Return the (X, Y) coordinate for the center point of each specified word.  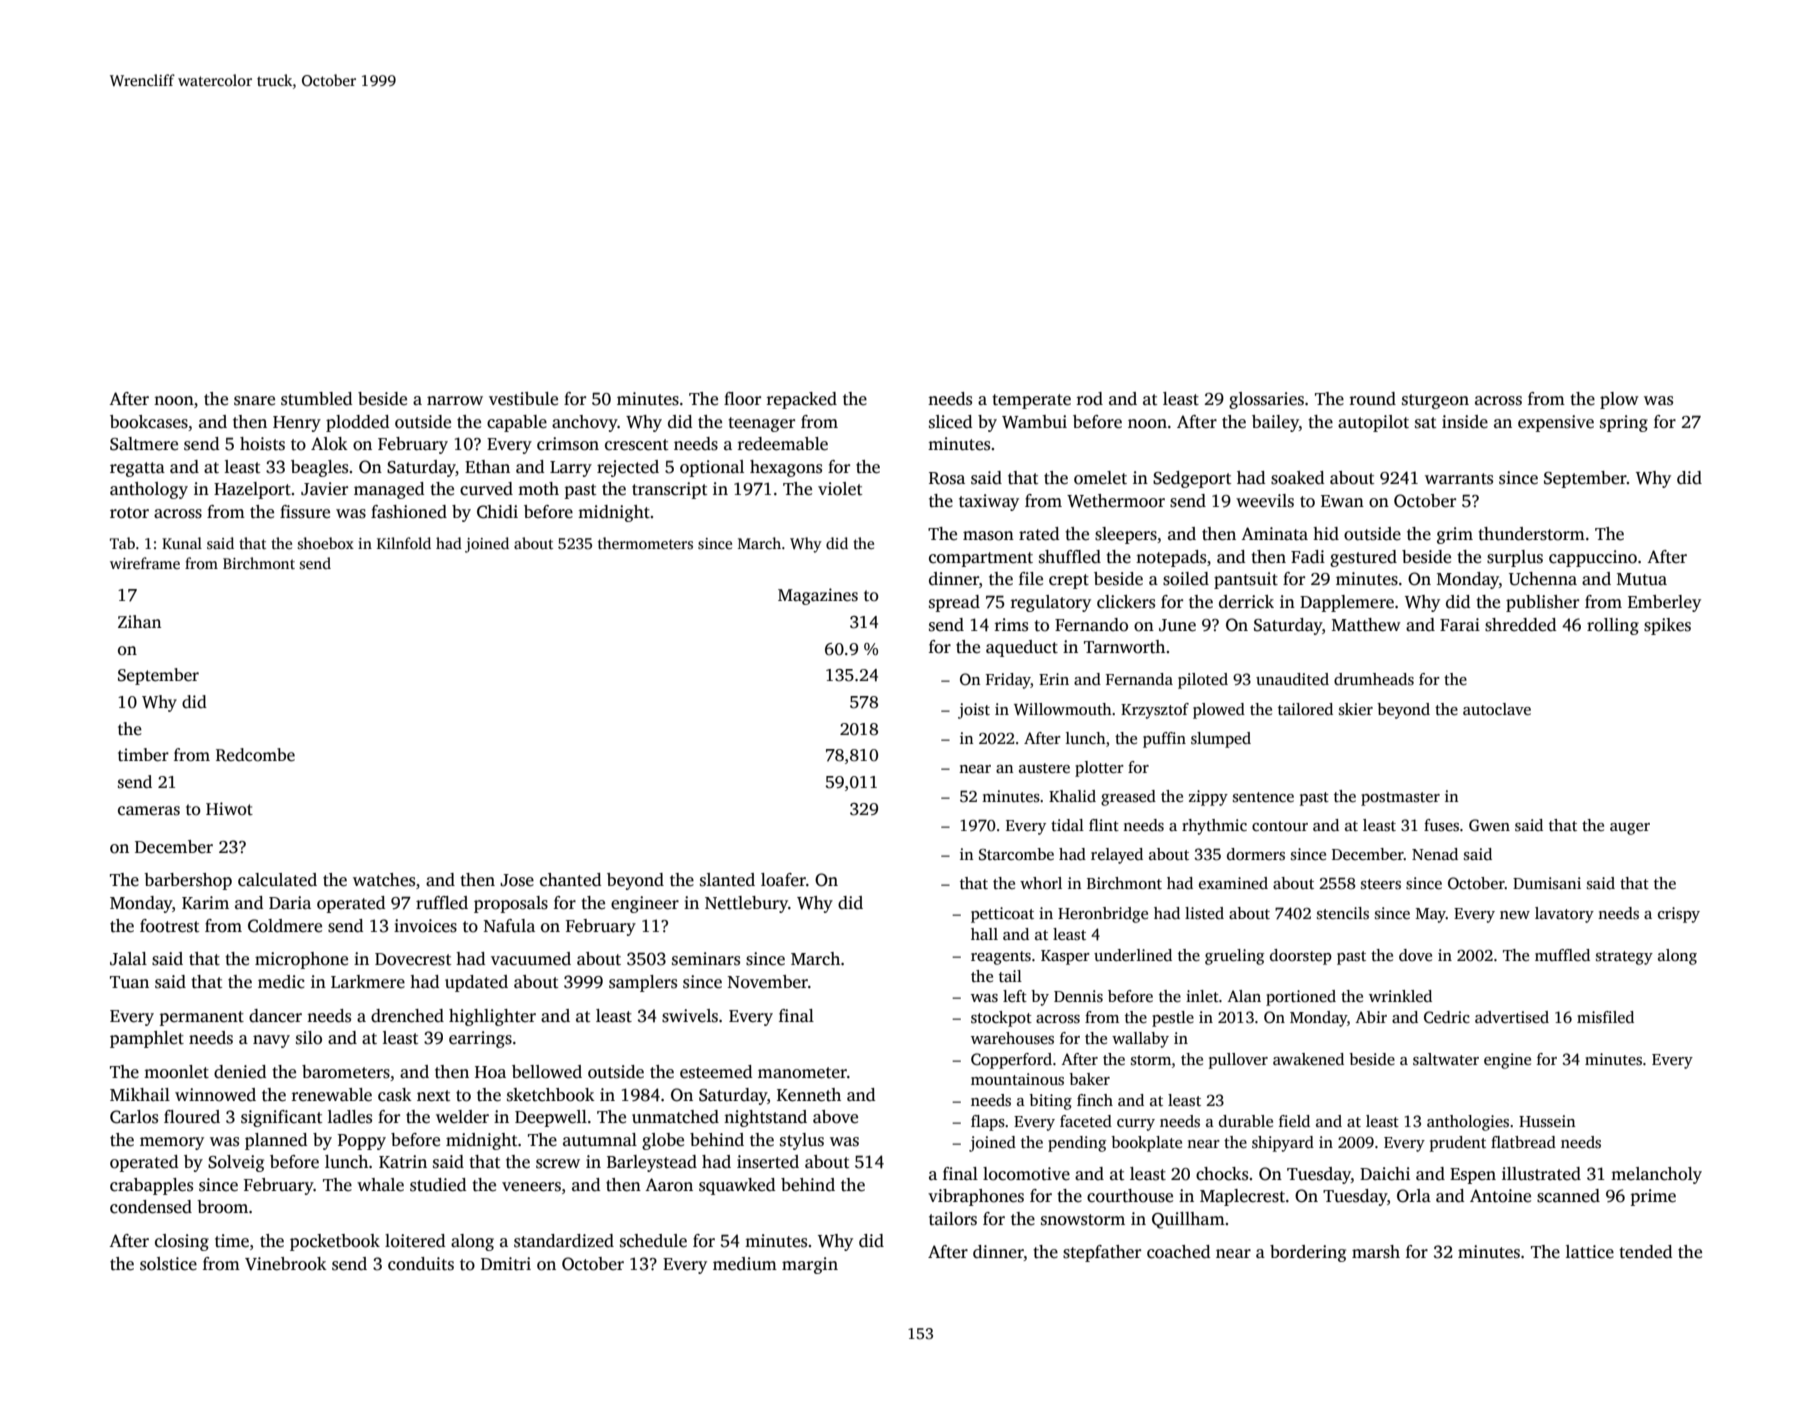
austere (1044, 768)
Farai (1460, 624)
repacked (802, 400)
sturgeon (1435, 401)
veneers (531, 1187)
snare (254, 401)
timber (143, 755)
